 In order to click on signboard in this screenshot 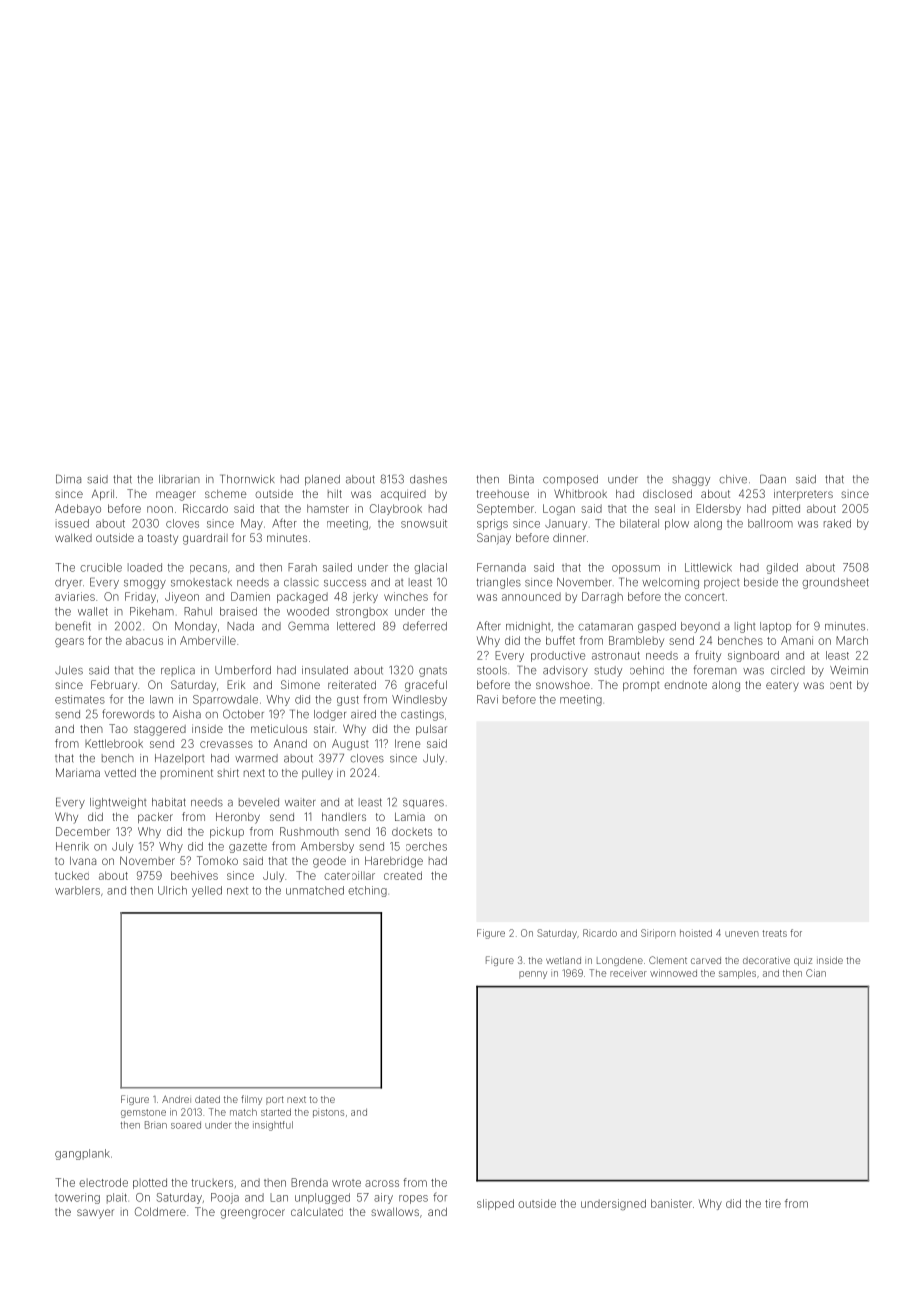, I will do `click(753, 656)`.
